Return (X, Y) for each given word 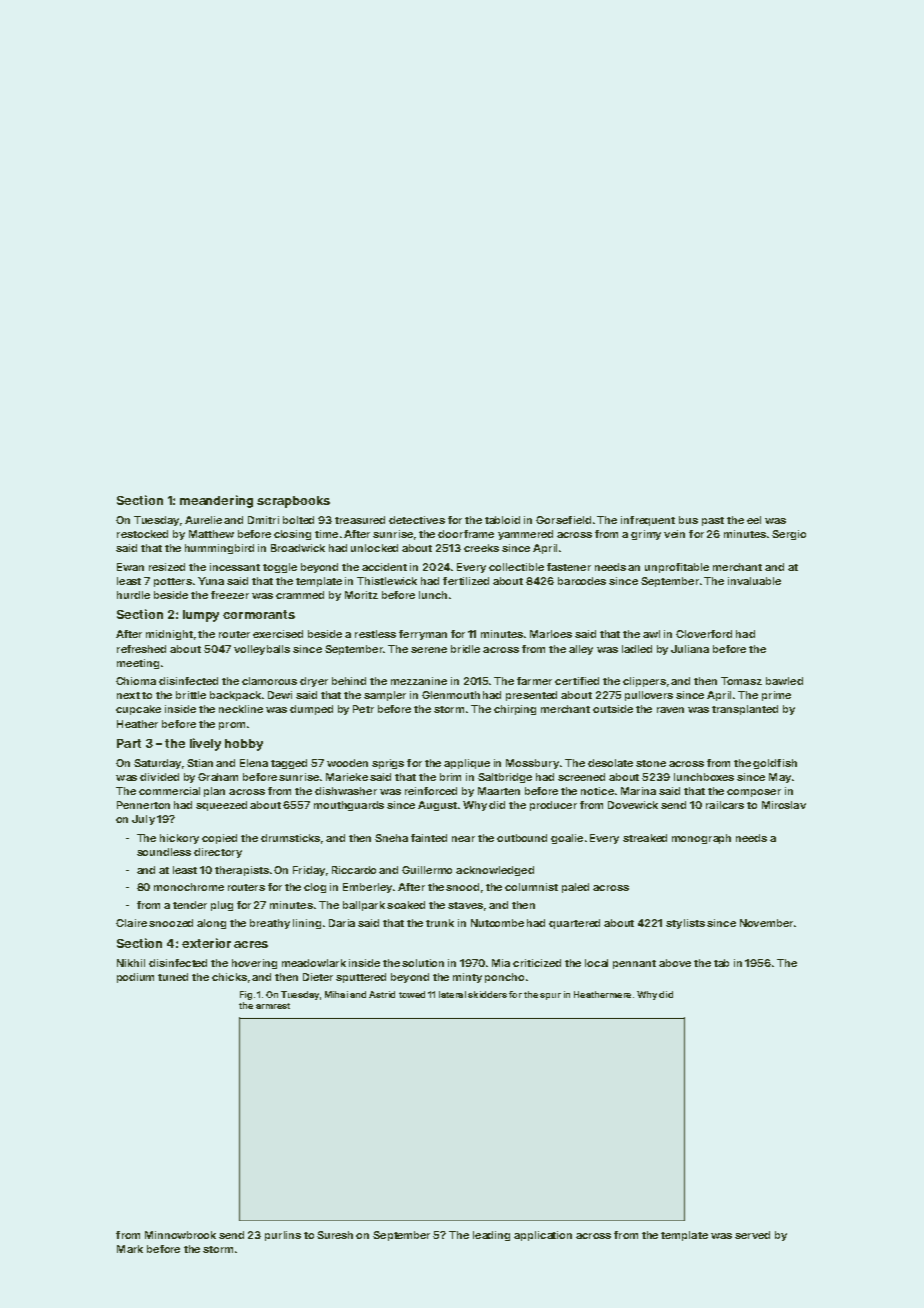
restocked (142, 534)
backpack (235, 696)
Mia (501, 963)
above (675, 963)
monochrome (189, 887)
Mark (130, 1249)
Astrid (382, 994)
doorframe (466, 534)
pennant (634, 964)
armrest (273, 1006)
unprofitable (677, 568)
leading (491, 1236)
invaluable (754, 581)
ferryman (423, 635)
